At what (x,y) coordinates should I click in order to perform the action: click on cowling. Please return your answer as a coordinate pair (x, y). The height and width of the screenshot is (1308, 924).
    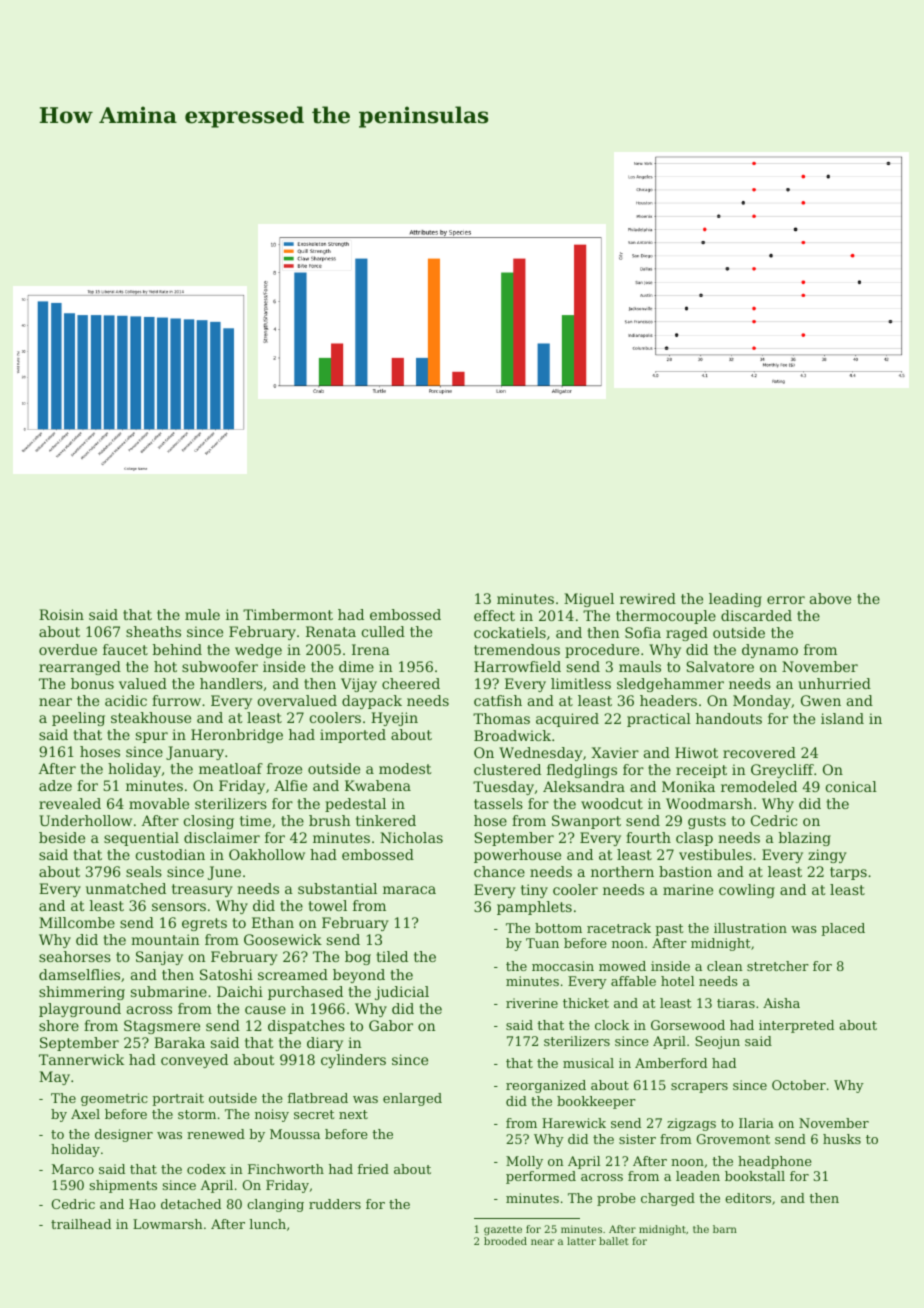
    Looking at the image, I should click on (747, 891).
